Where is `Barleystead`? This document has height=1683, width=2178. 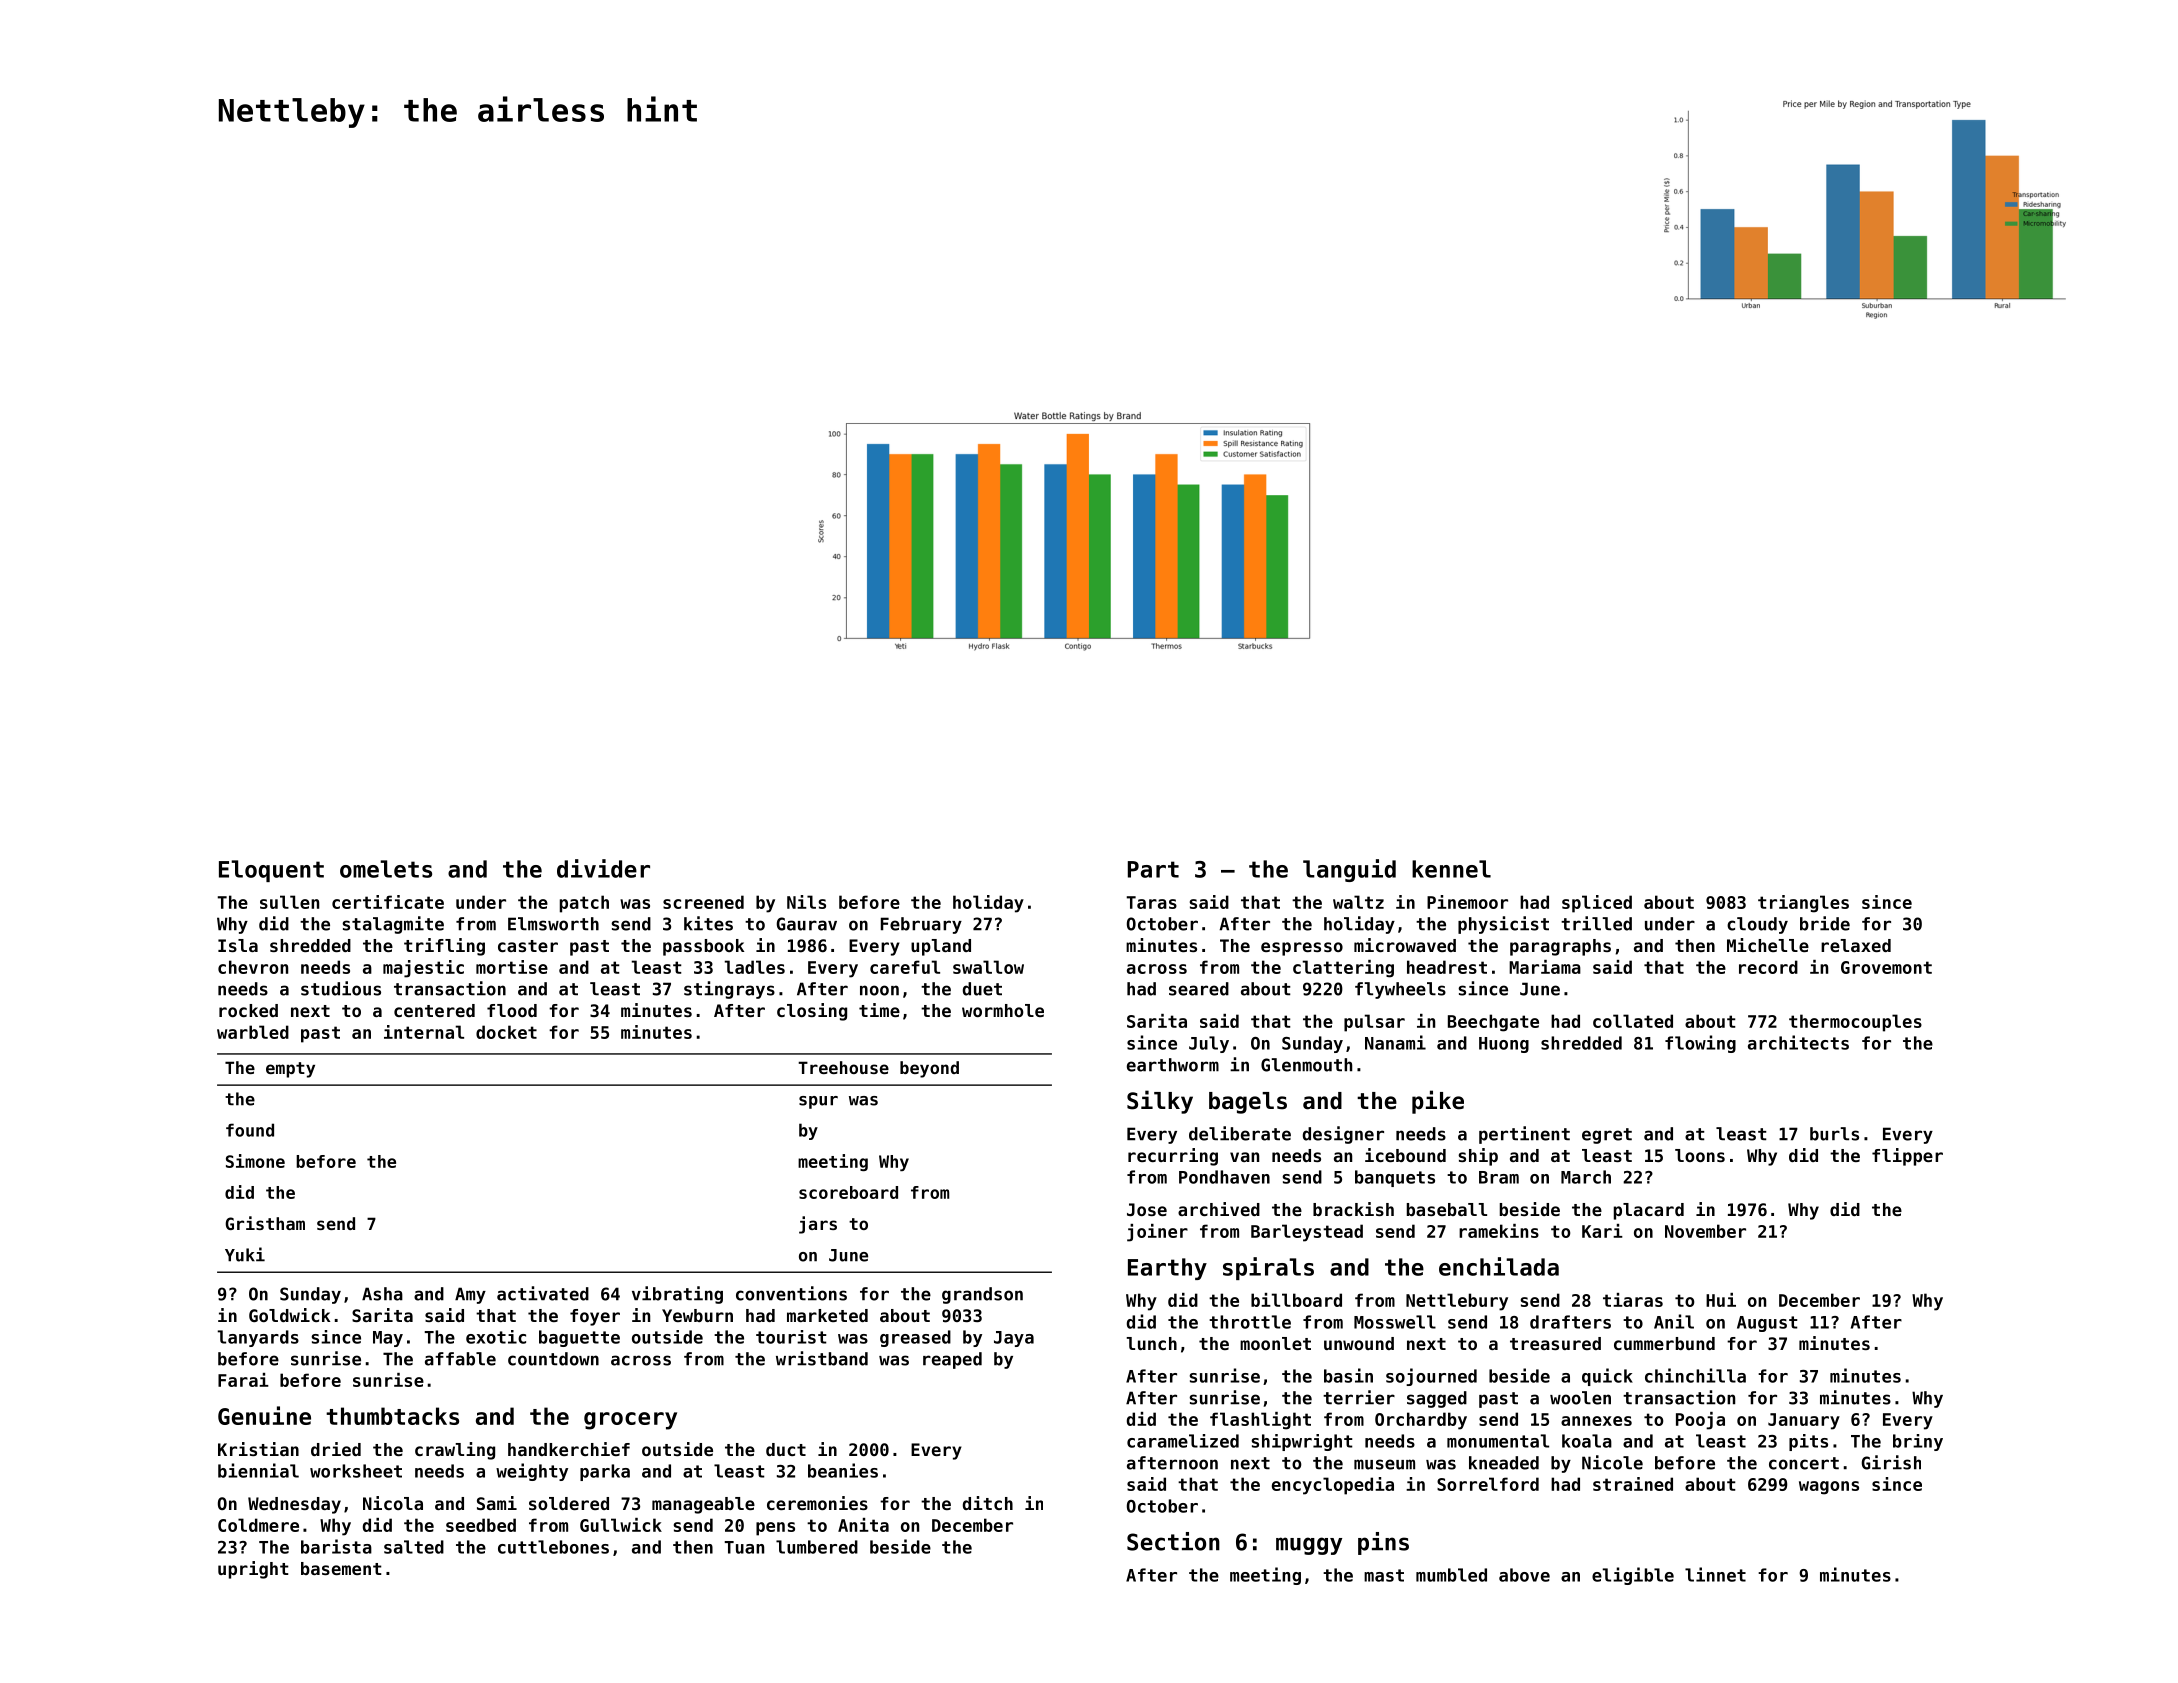
Barleystead is located at coordinates (1307, 1233).
